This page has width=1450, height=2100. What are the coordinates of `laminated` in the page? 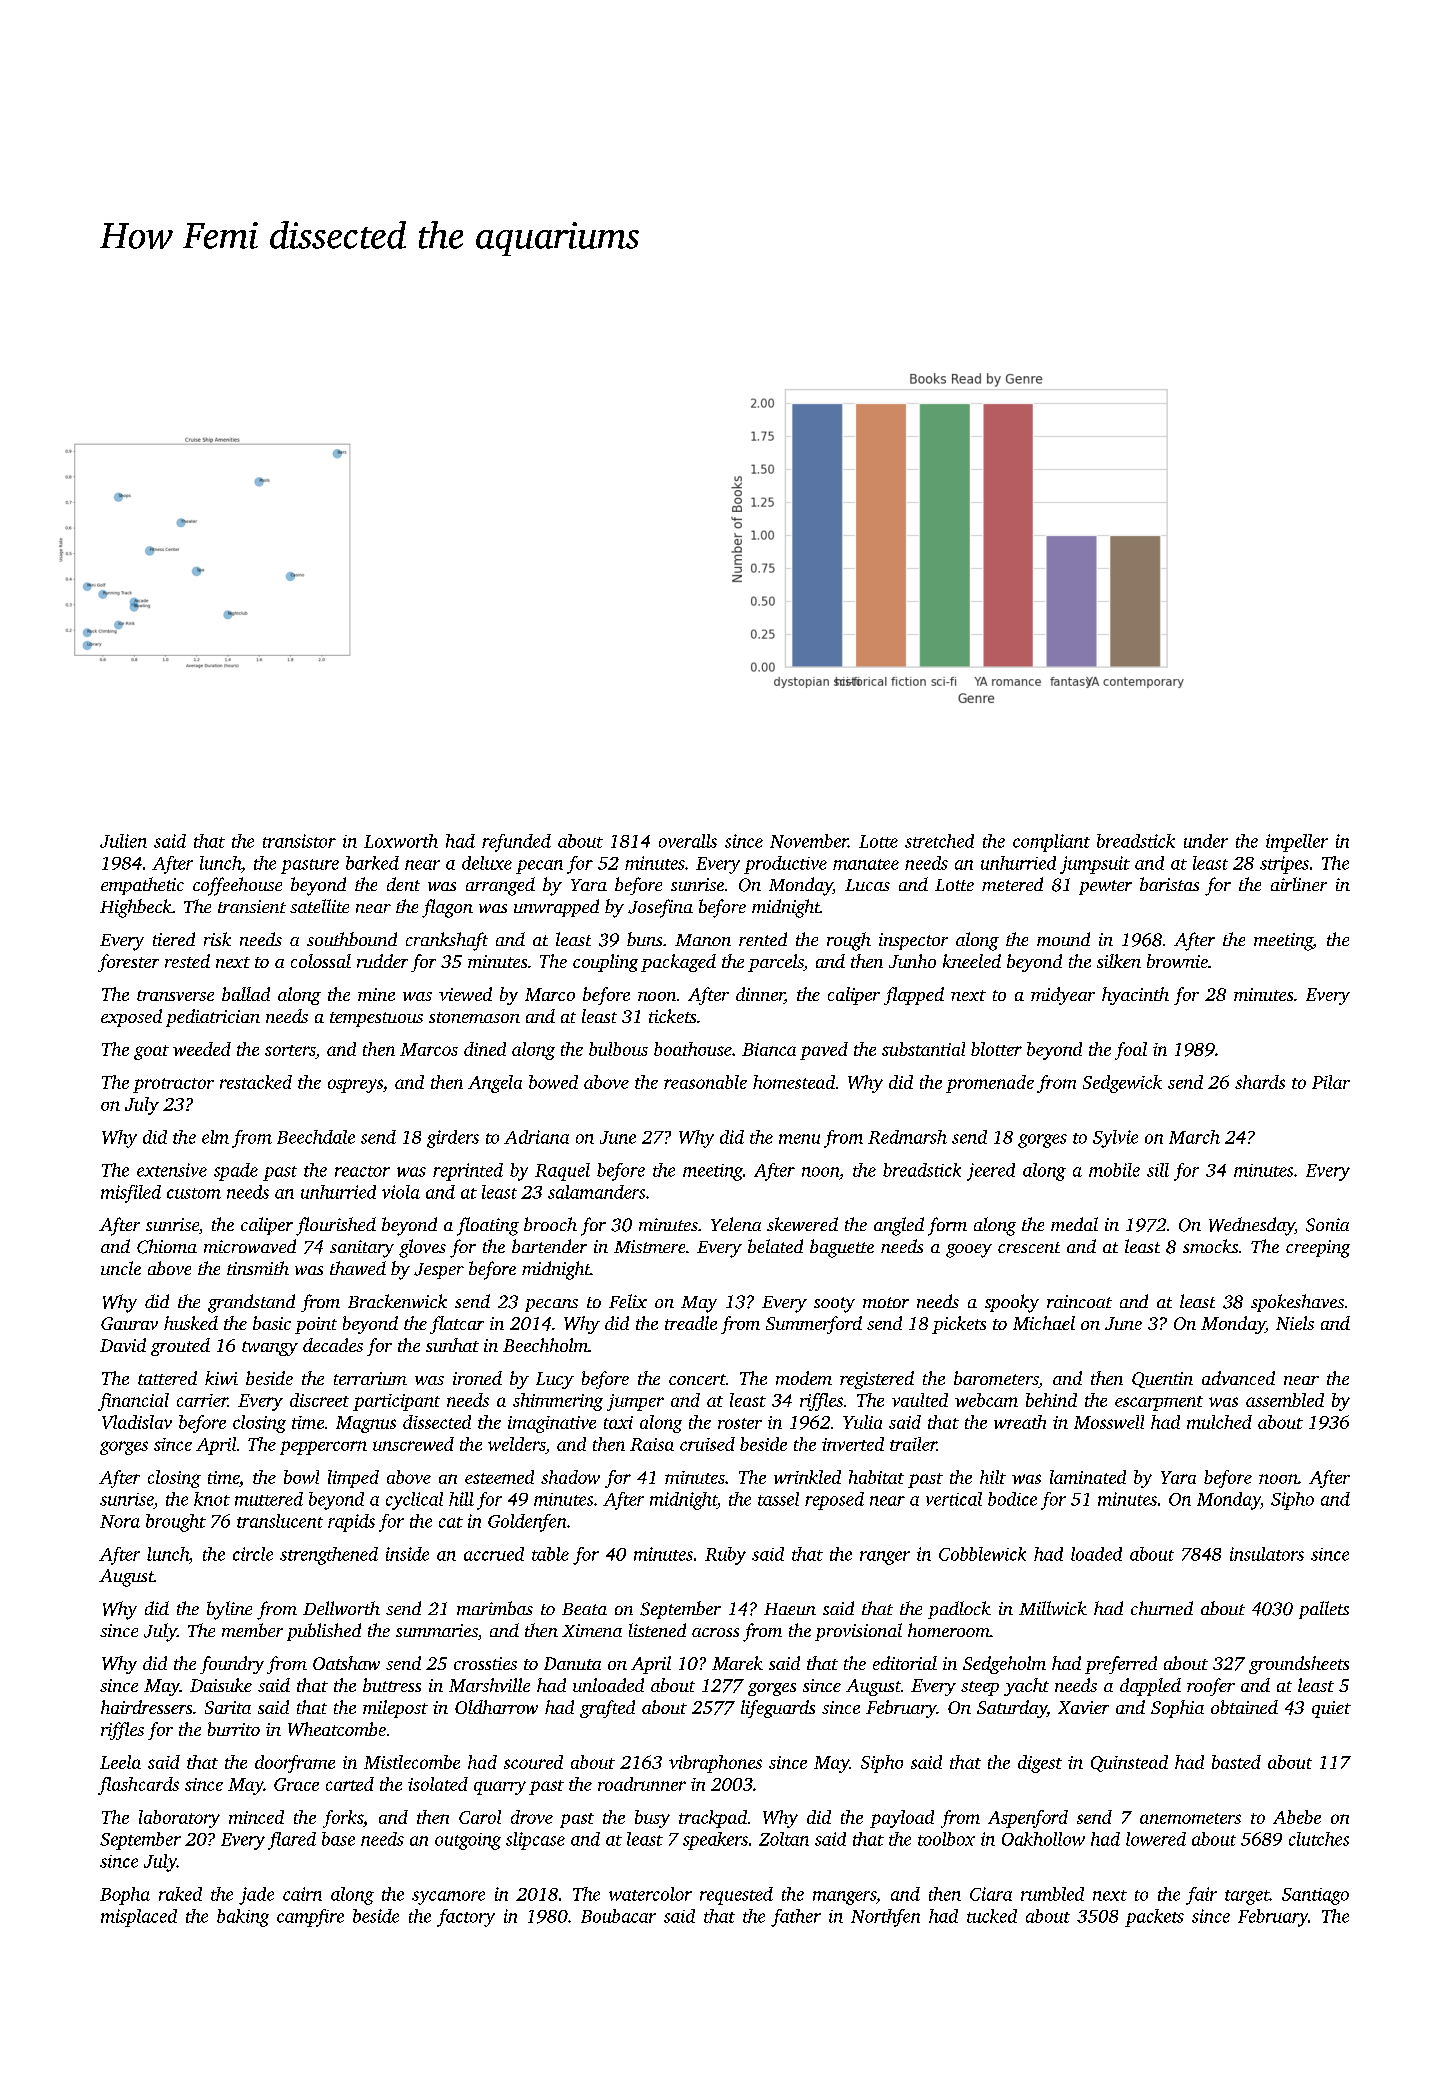 It's located at (1088, 1477).
